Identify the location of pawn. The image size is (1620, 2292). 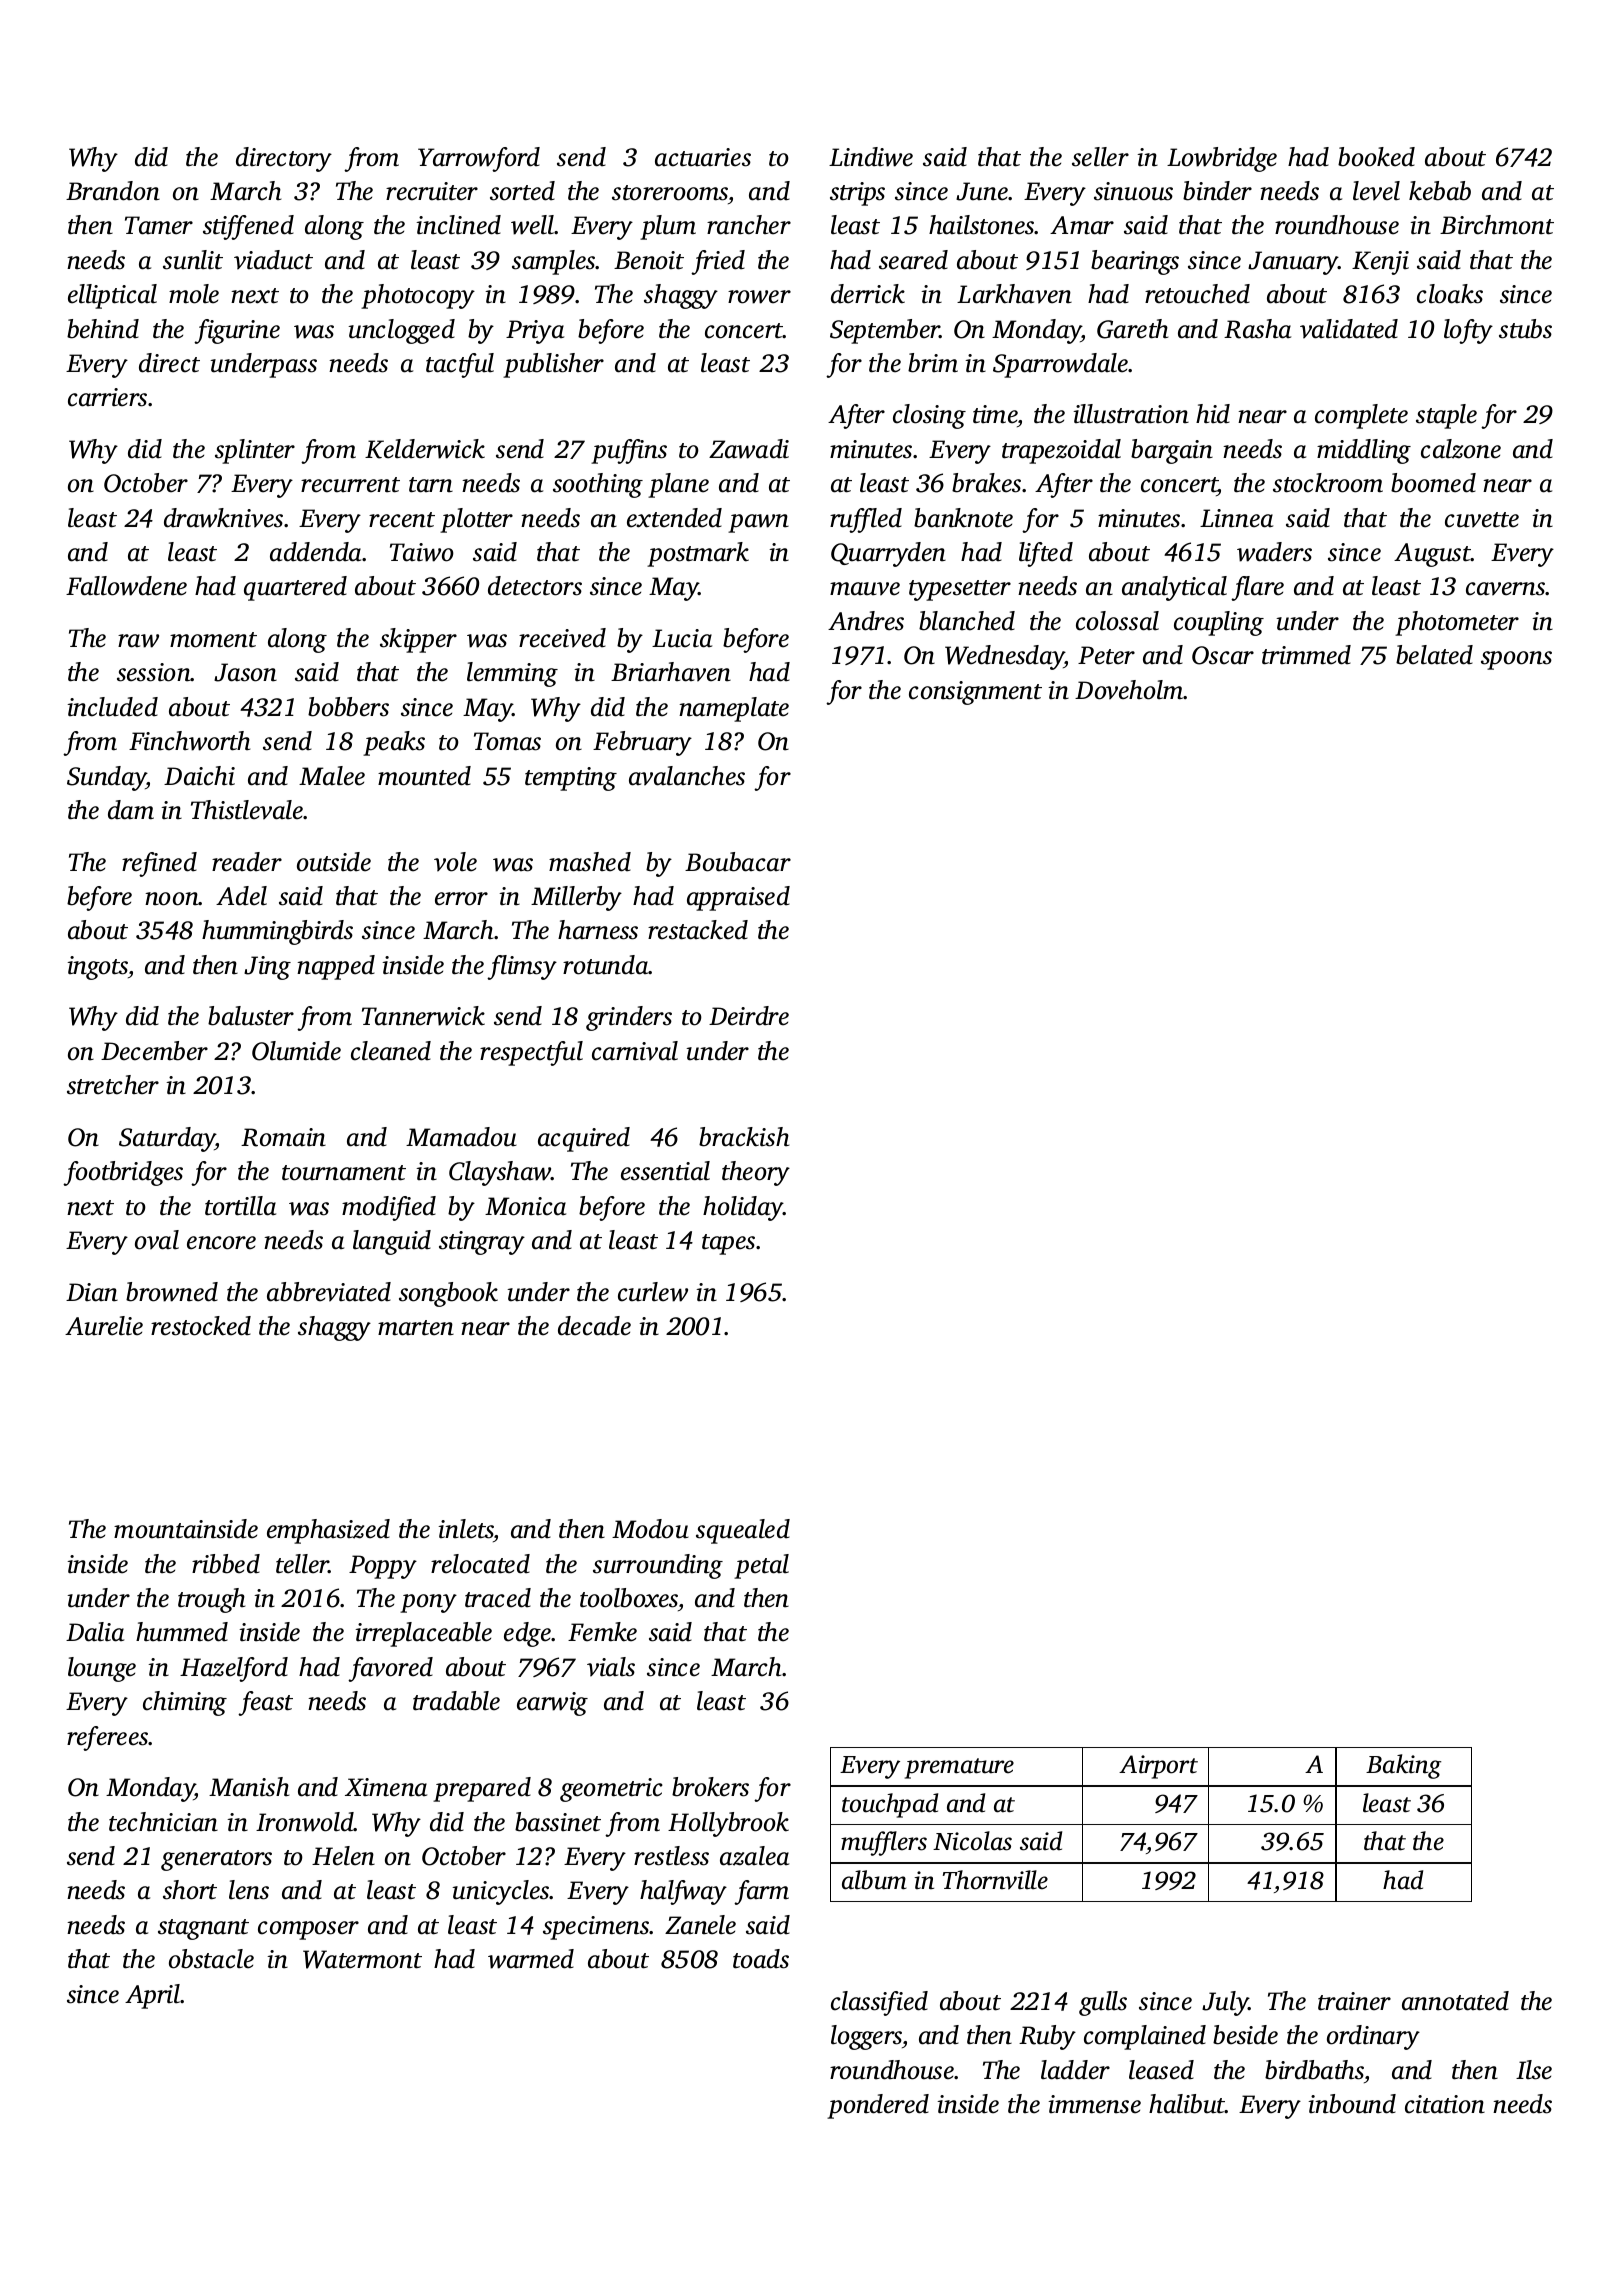
(758, 523).
